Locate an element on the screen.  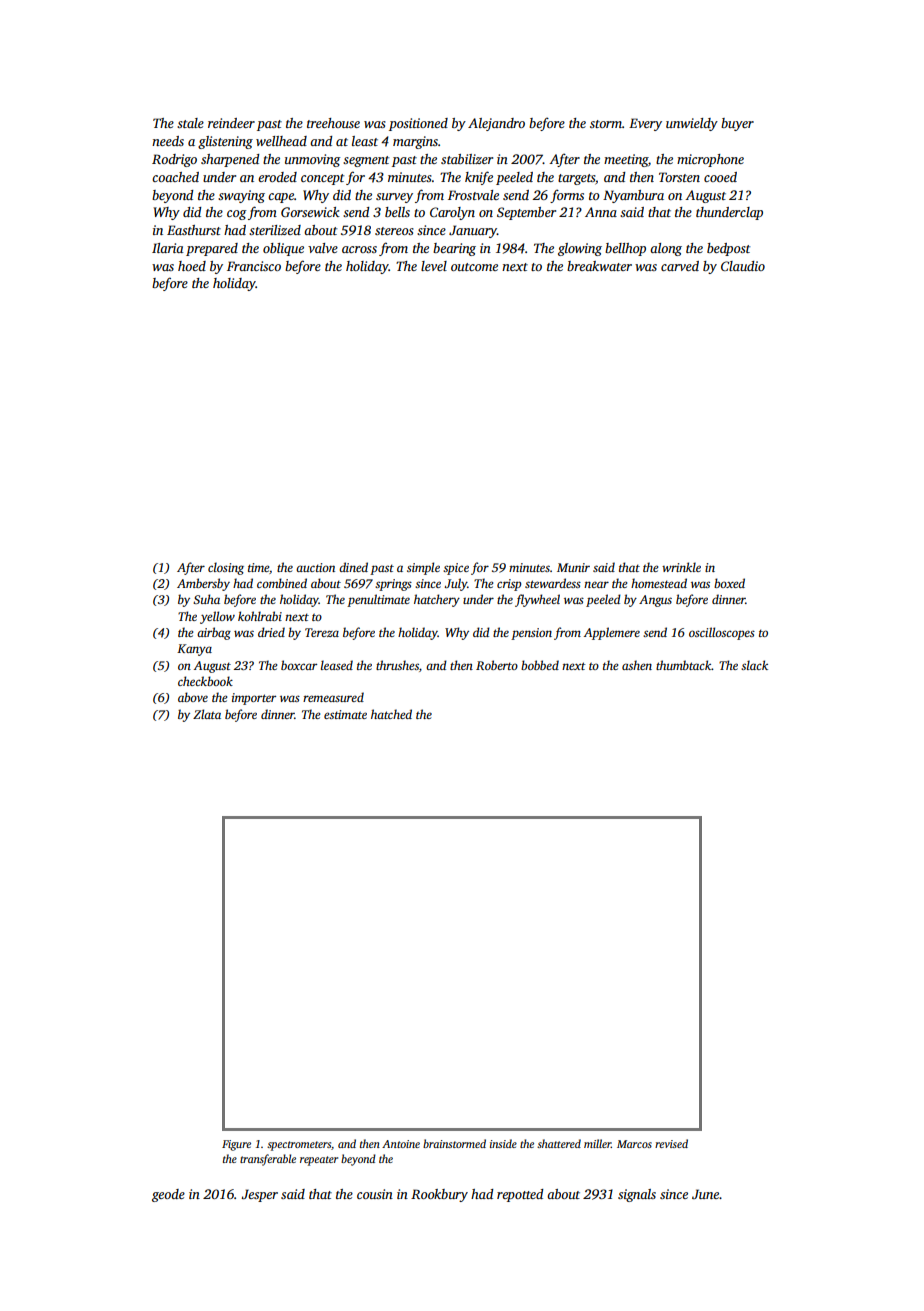
needs is located at coordinates (168, 141).
